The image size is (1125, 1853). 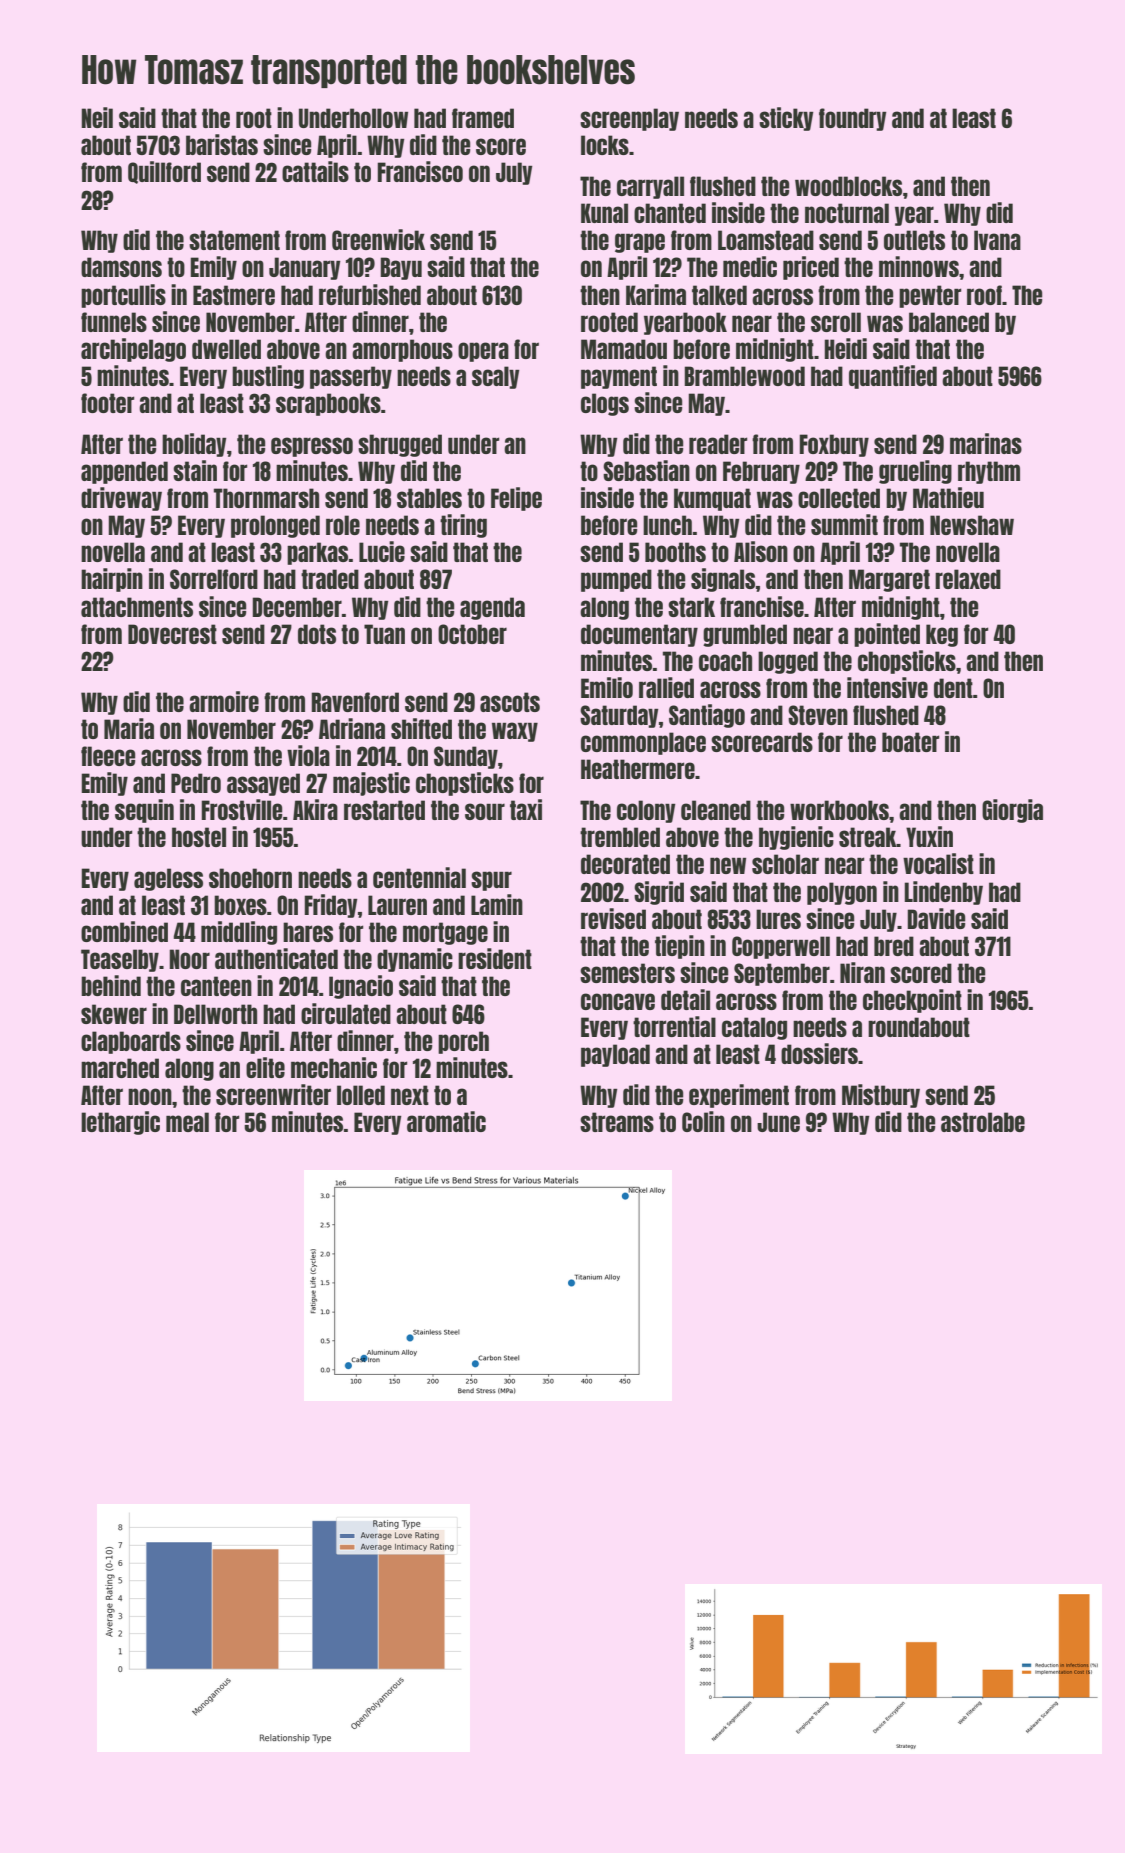 I want to click on semesters, so click(x=627, y=973).
